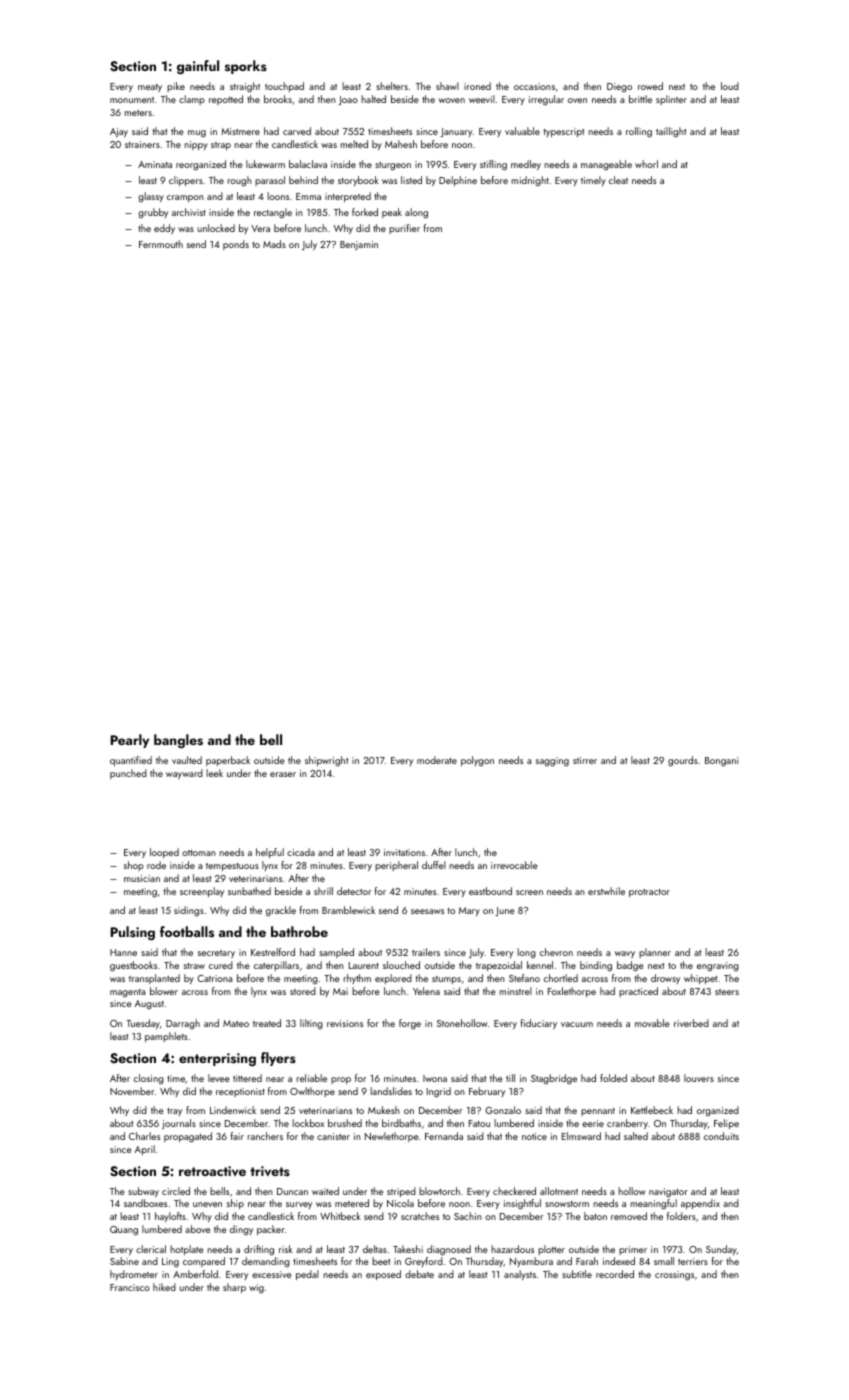 The image size is (849, 1400). I want to click on purifier, so click(404, 229).
